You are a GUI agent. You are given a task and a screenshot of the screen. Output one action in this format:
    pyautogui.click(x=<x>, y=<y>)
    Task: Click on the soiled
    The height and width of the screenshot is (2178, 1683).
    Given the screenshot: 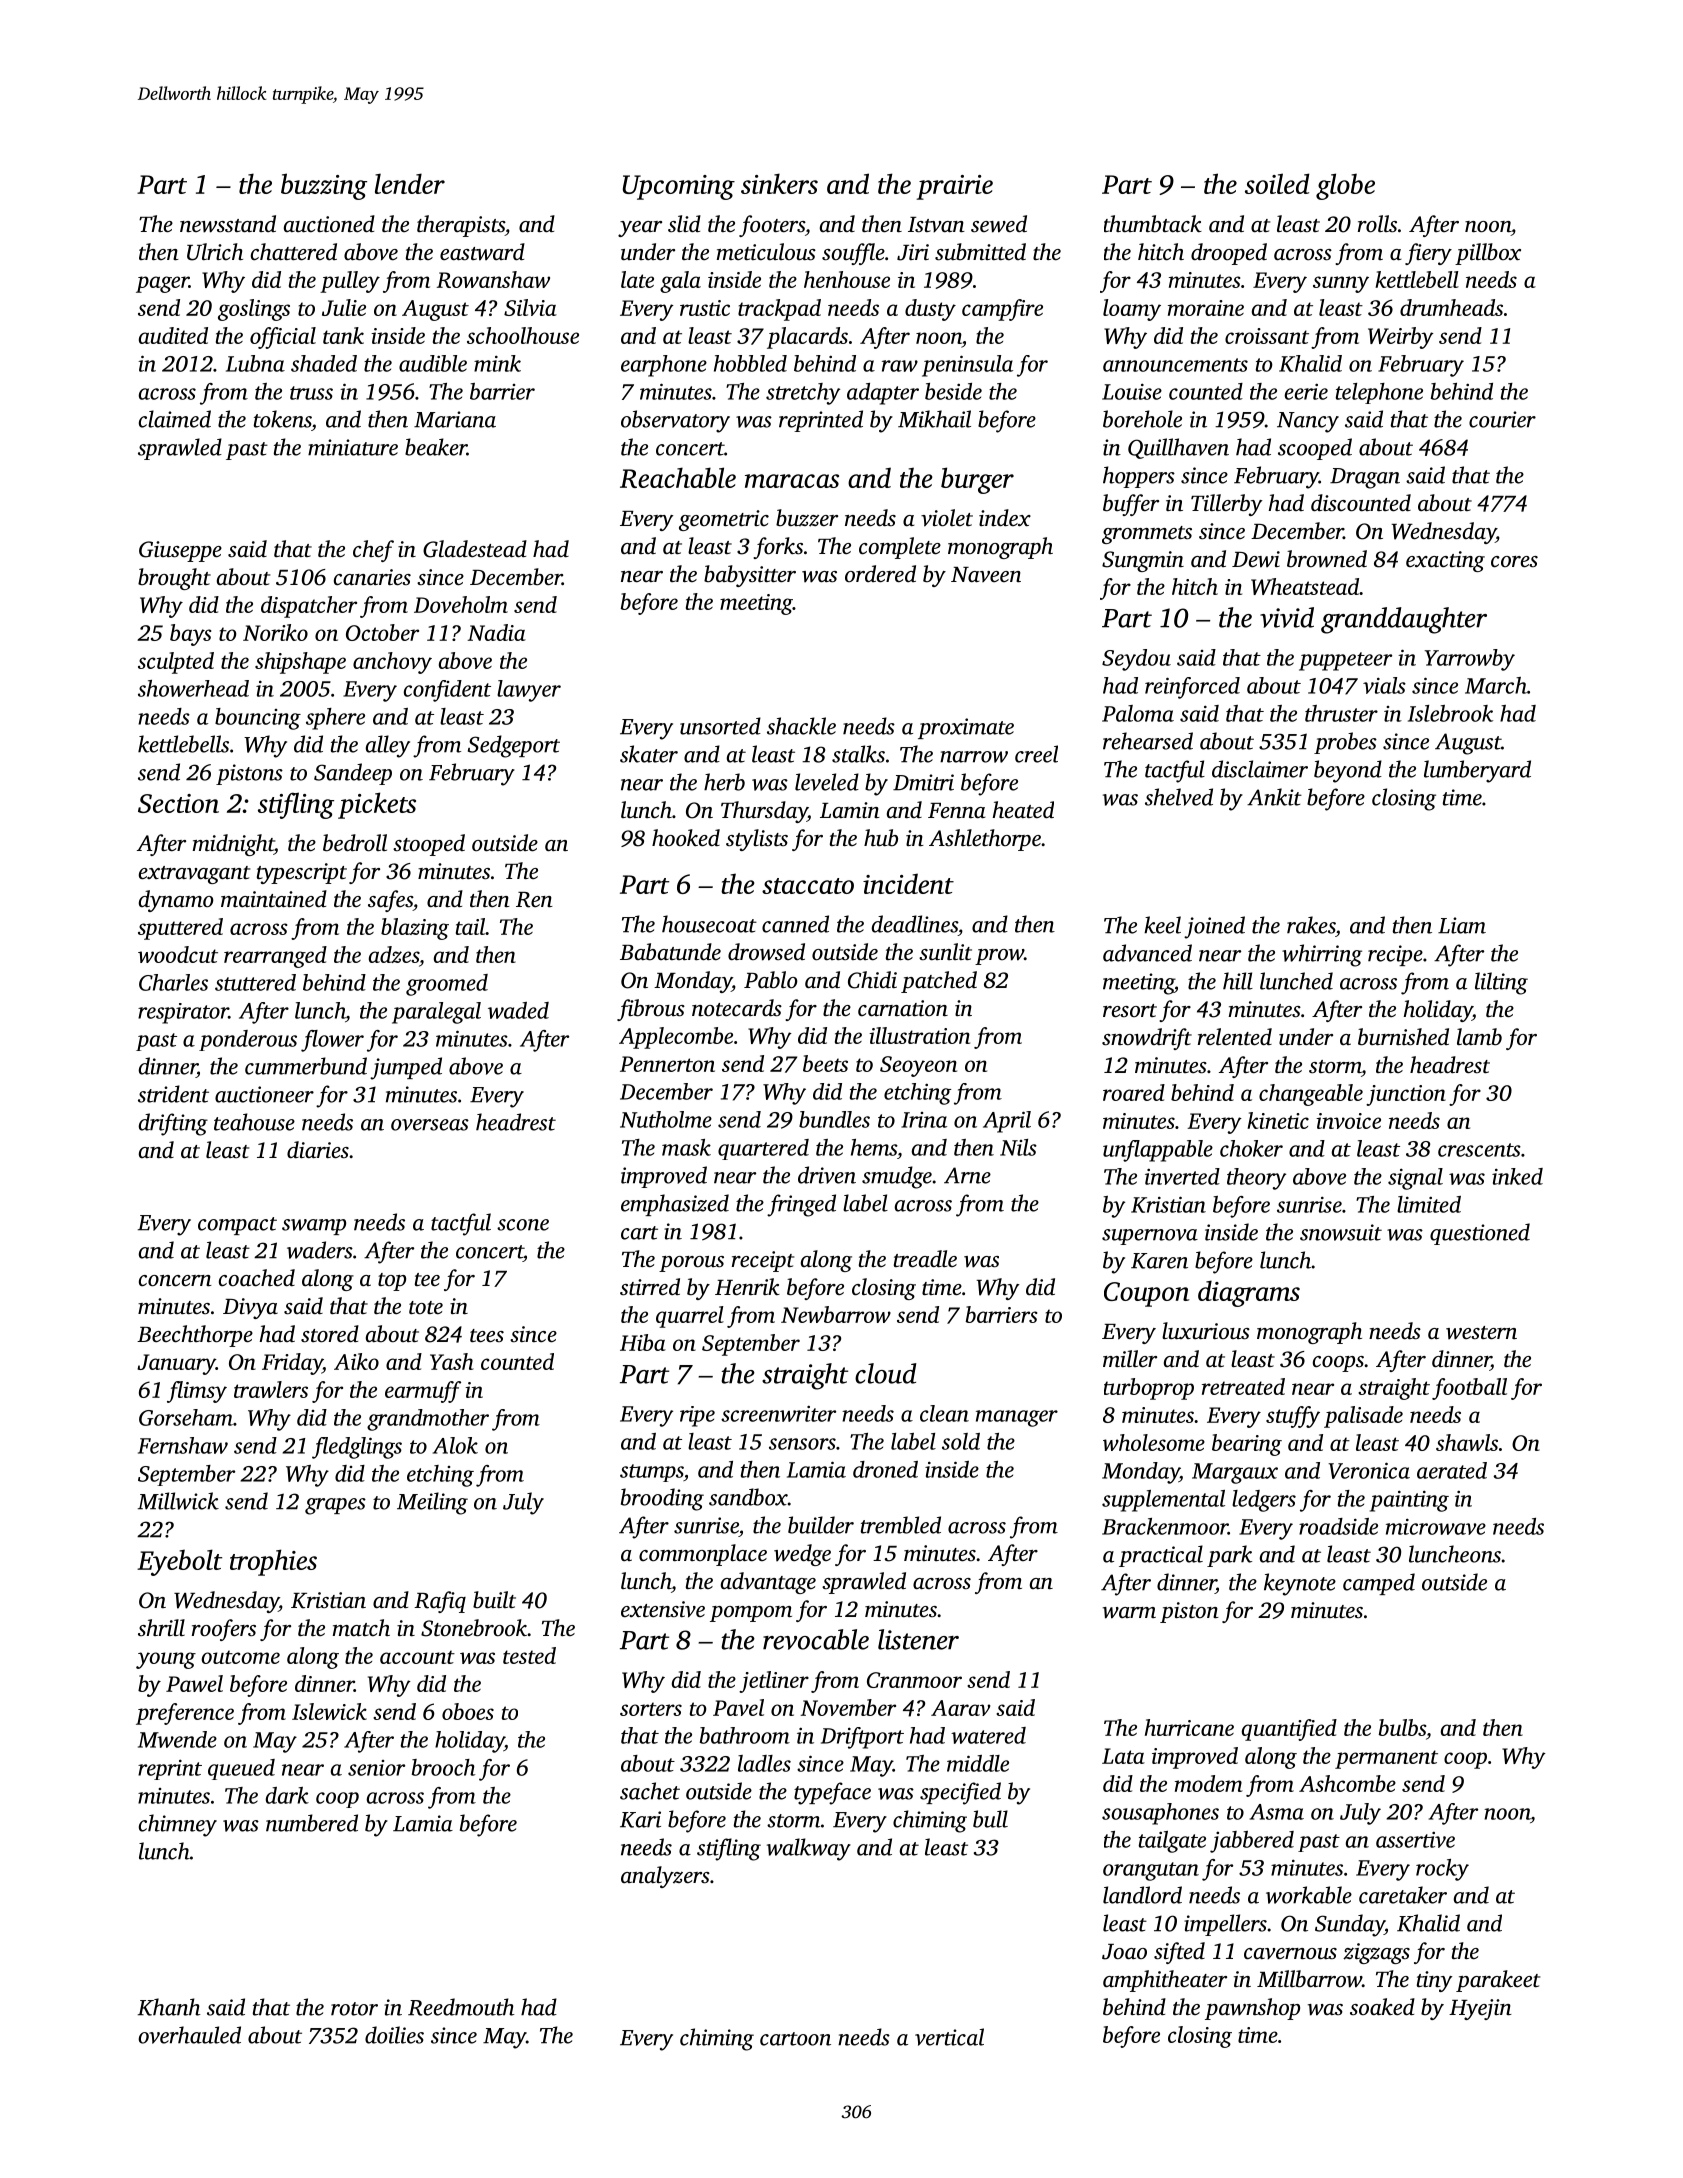 What is the action you would take?
    pyautogui.click(x=1277, y=183)
